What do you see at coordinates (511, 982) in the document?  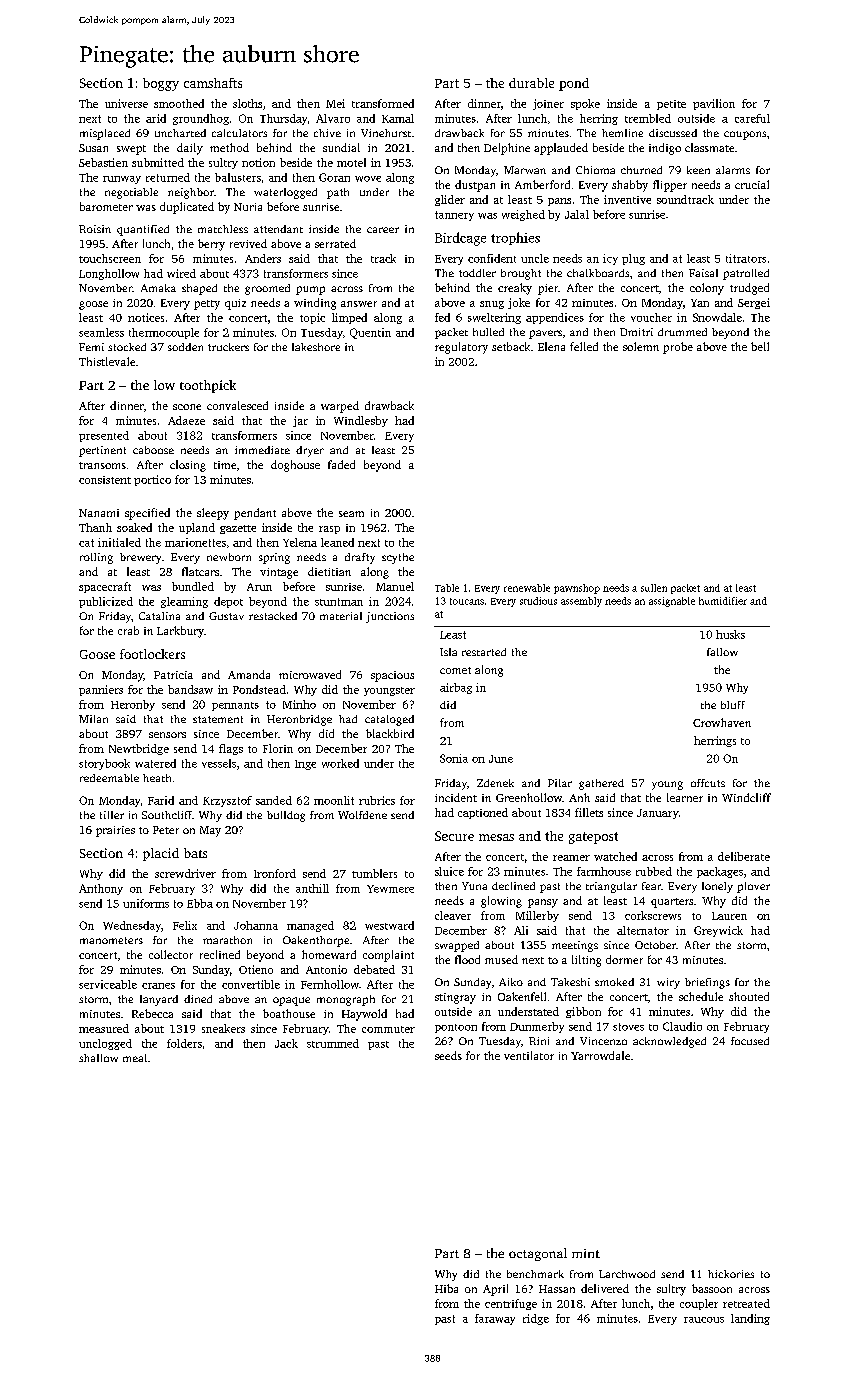 I see `Aiko` at bounding box center [511, 982].
